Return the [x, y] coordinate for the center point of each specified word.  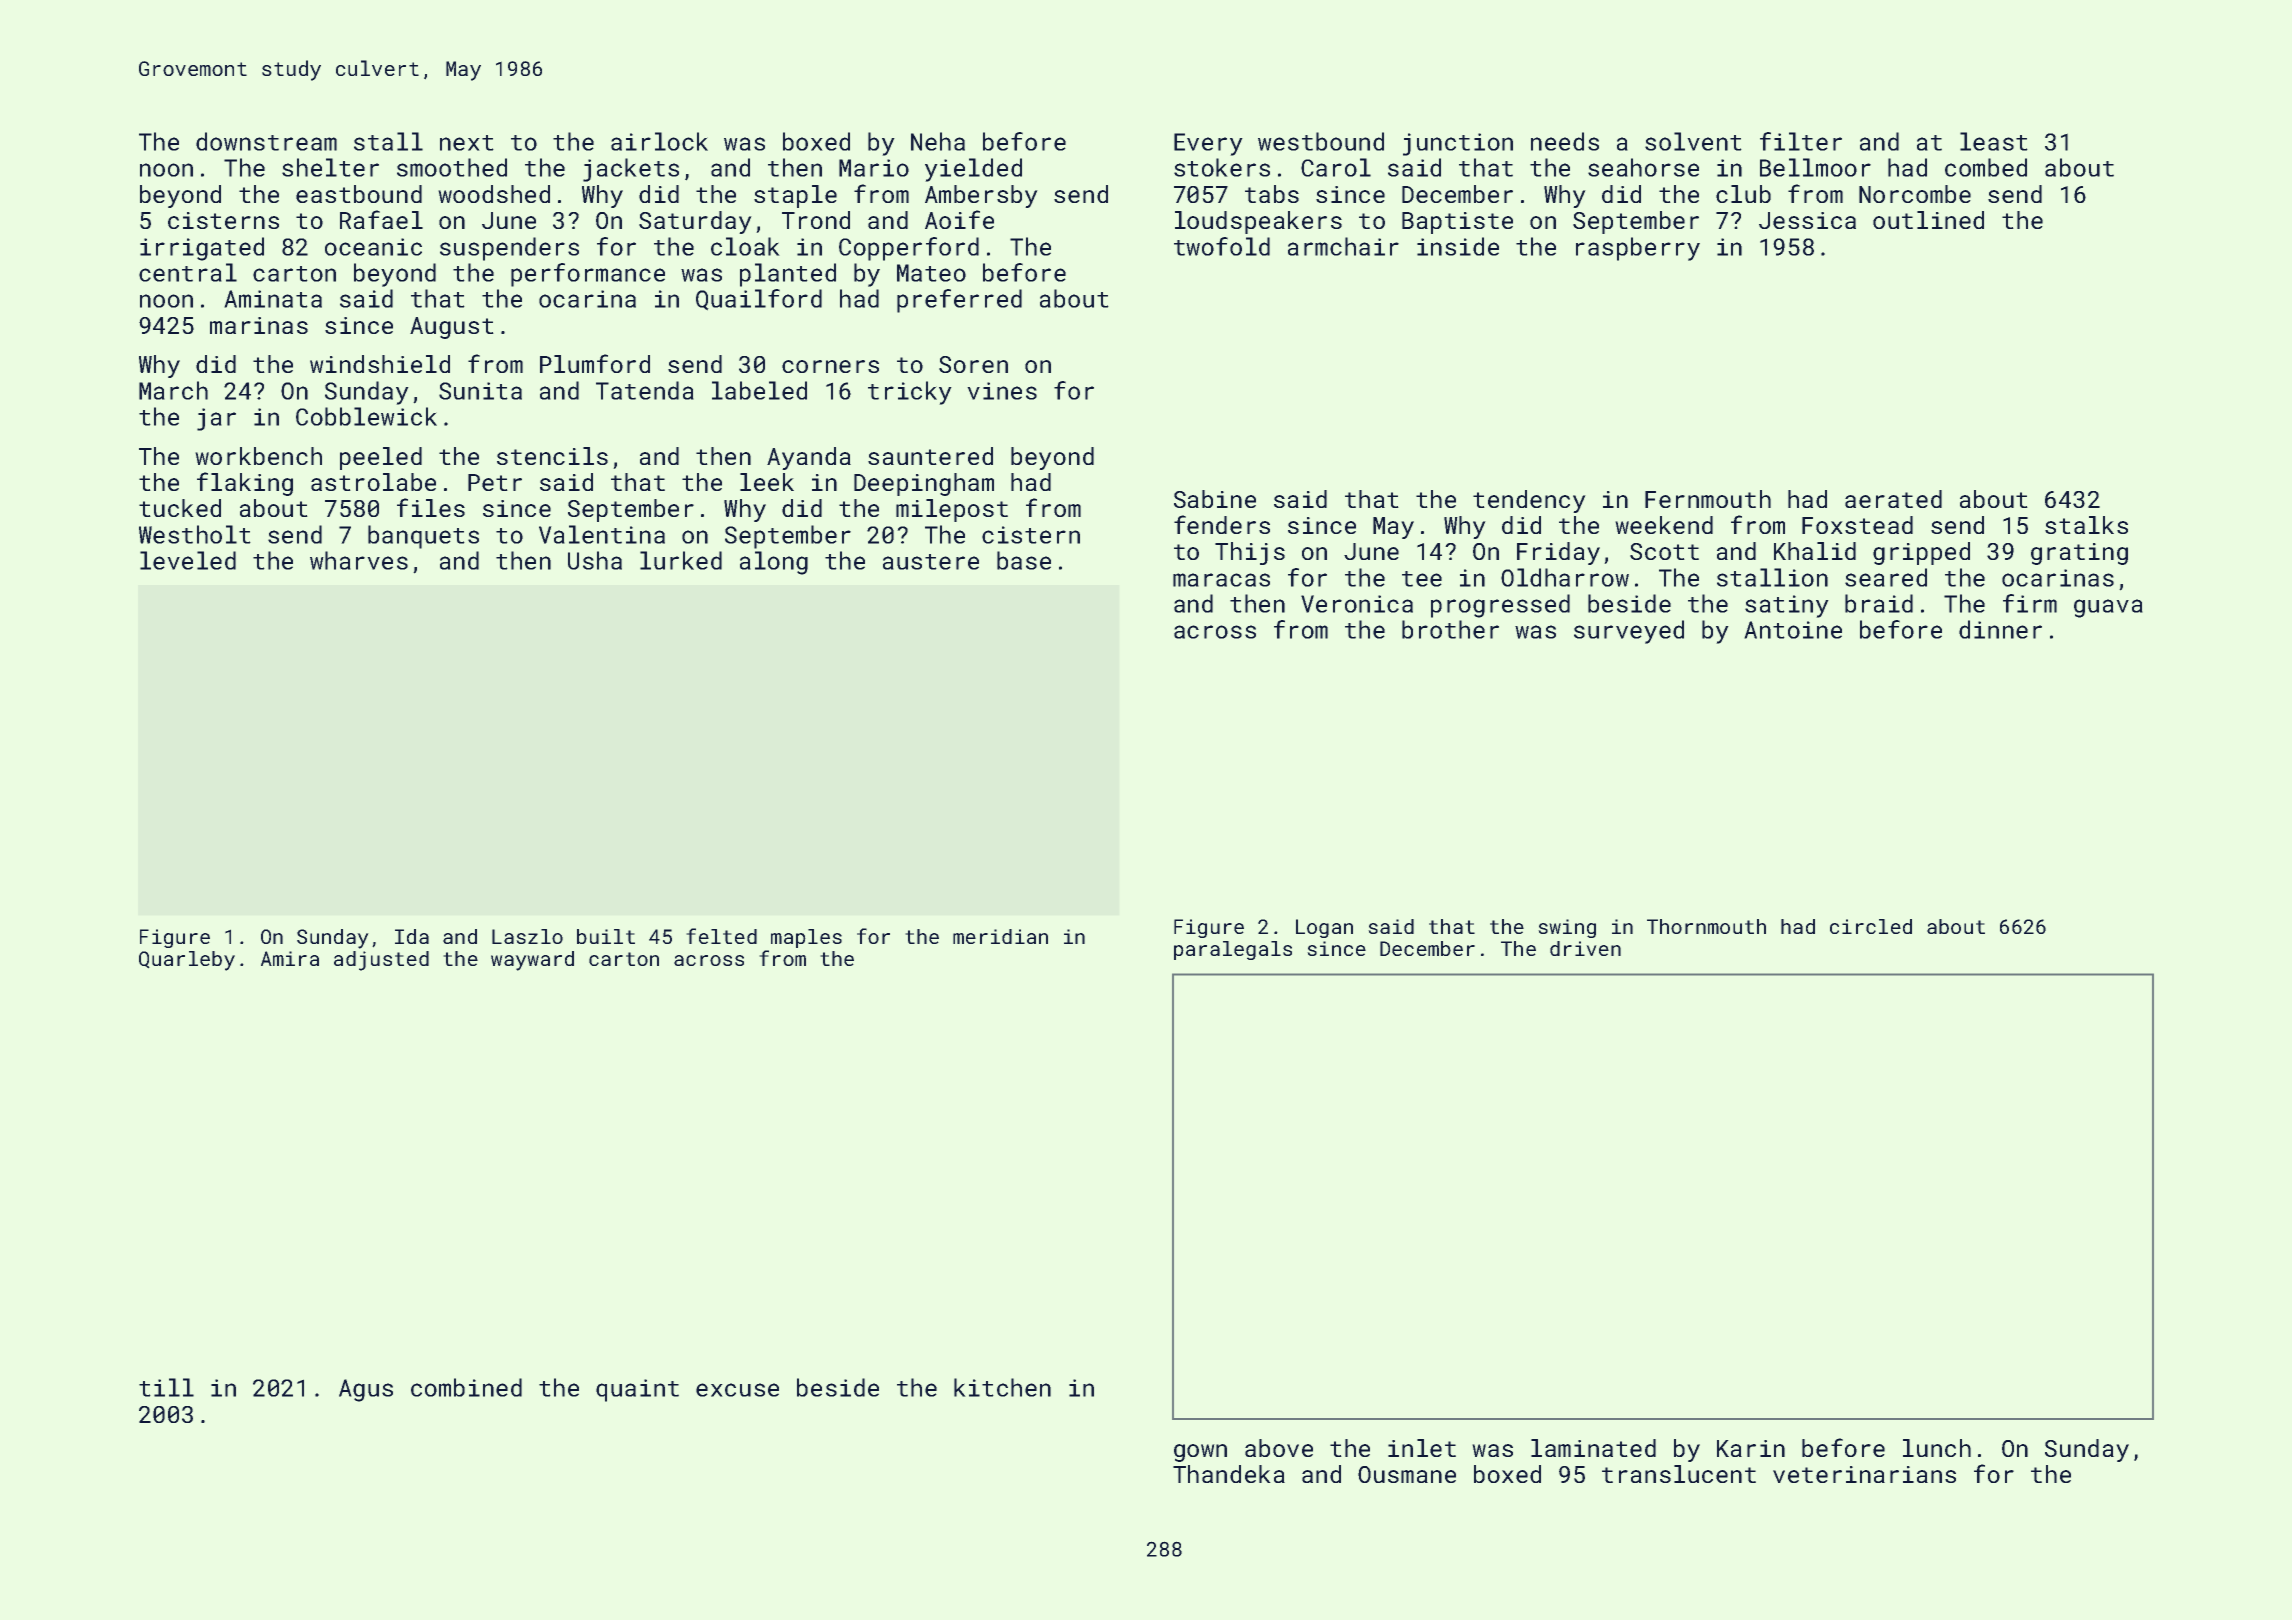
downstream [266, 141]
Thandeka [1229, 1474]
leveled [188, 560]
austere [931, 562]
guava [2108, 608]
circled [1871, 926]
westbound [1321, 141]
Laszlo [527, 936]
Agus [366, 1390]
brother [1450, 629]
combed [1986, 167]
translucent [1679, 1474]
